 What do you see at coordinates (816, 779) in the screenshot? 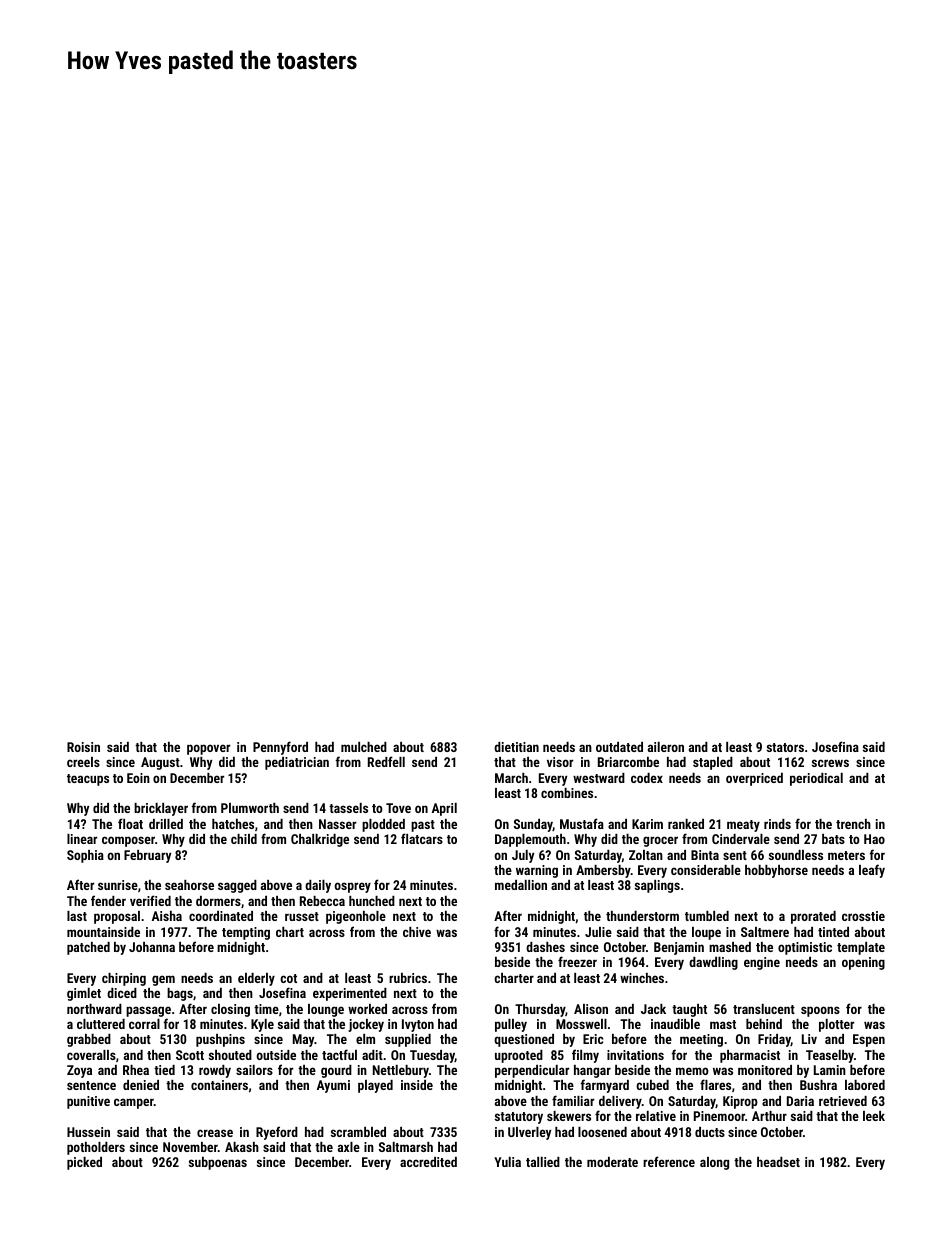
I see `periodical` at bounding box center [816, 779].
